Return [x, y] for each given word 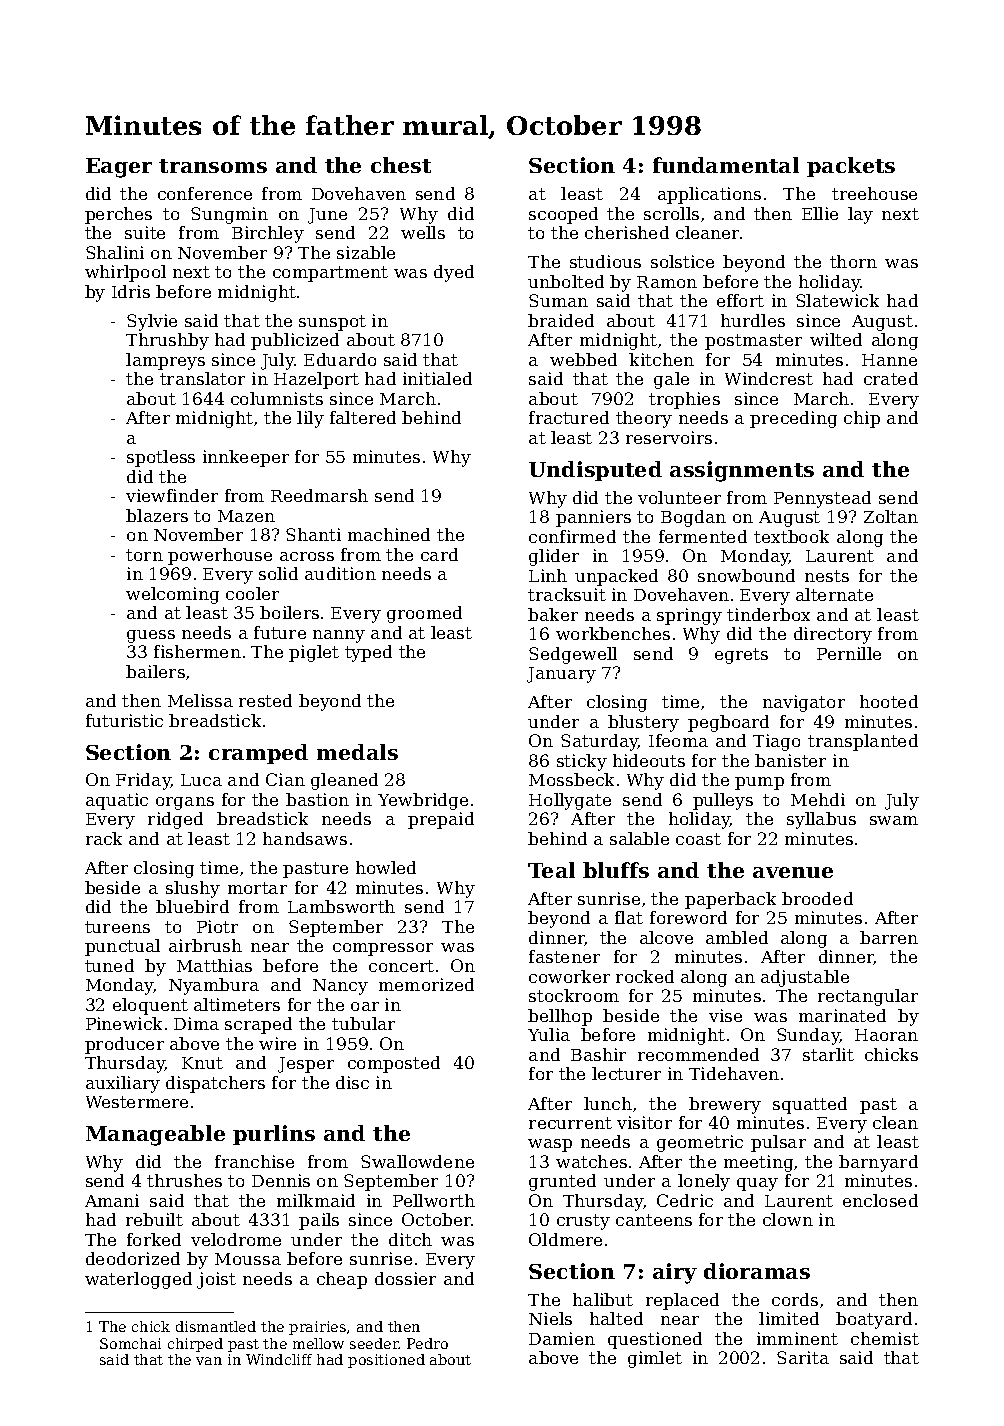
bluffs [616, 870]
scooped [563, 215]
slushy [193, 889]
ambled [737, 937]
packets [851, 167]
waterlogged [138, 1280]
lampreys [165, 361]
